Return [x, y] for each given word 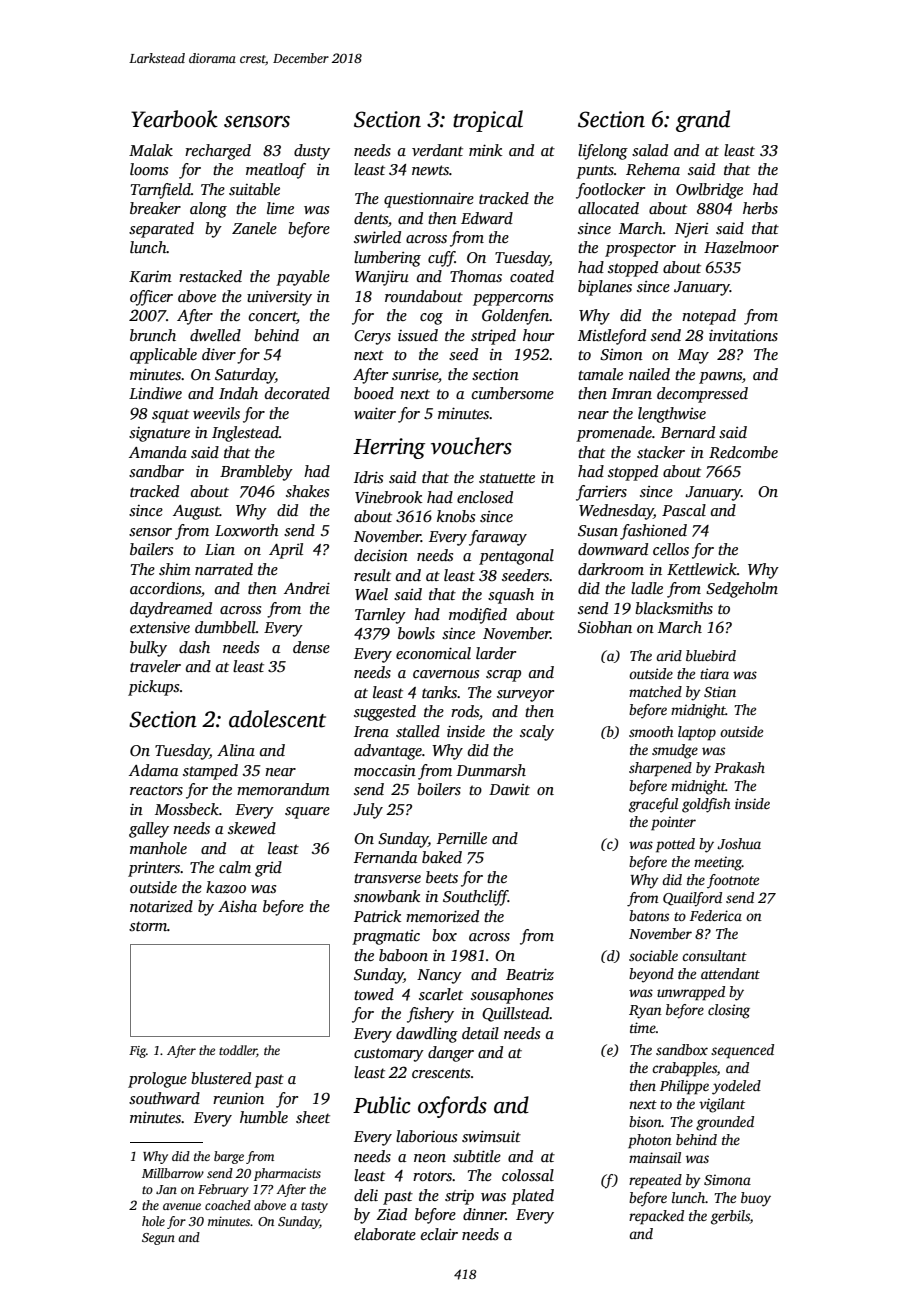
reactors [156, 790]
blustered [221, 1078]
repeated [655, 1181]
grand [703, 121]
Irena [371, 731]
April [286, 551]
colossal [528, 1175]
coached [228, 1205]
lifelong [603, 152]
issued [418, 335]
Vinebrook [388, 497]
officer [151, 298]
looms [149, 169]
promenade [614, 434]
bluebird [711, 655]
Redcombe [743, 452]
